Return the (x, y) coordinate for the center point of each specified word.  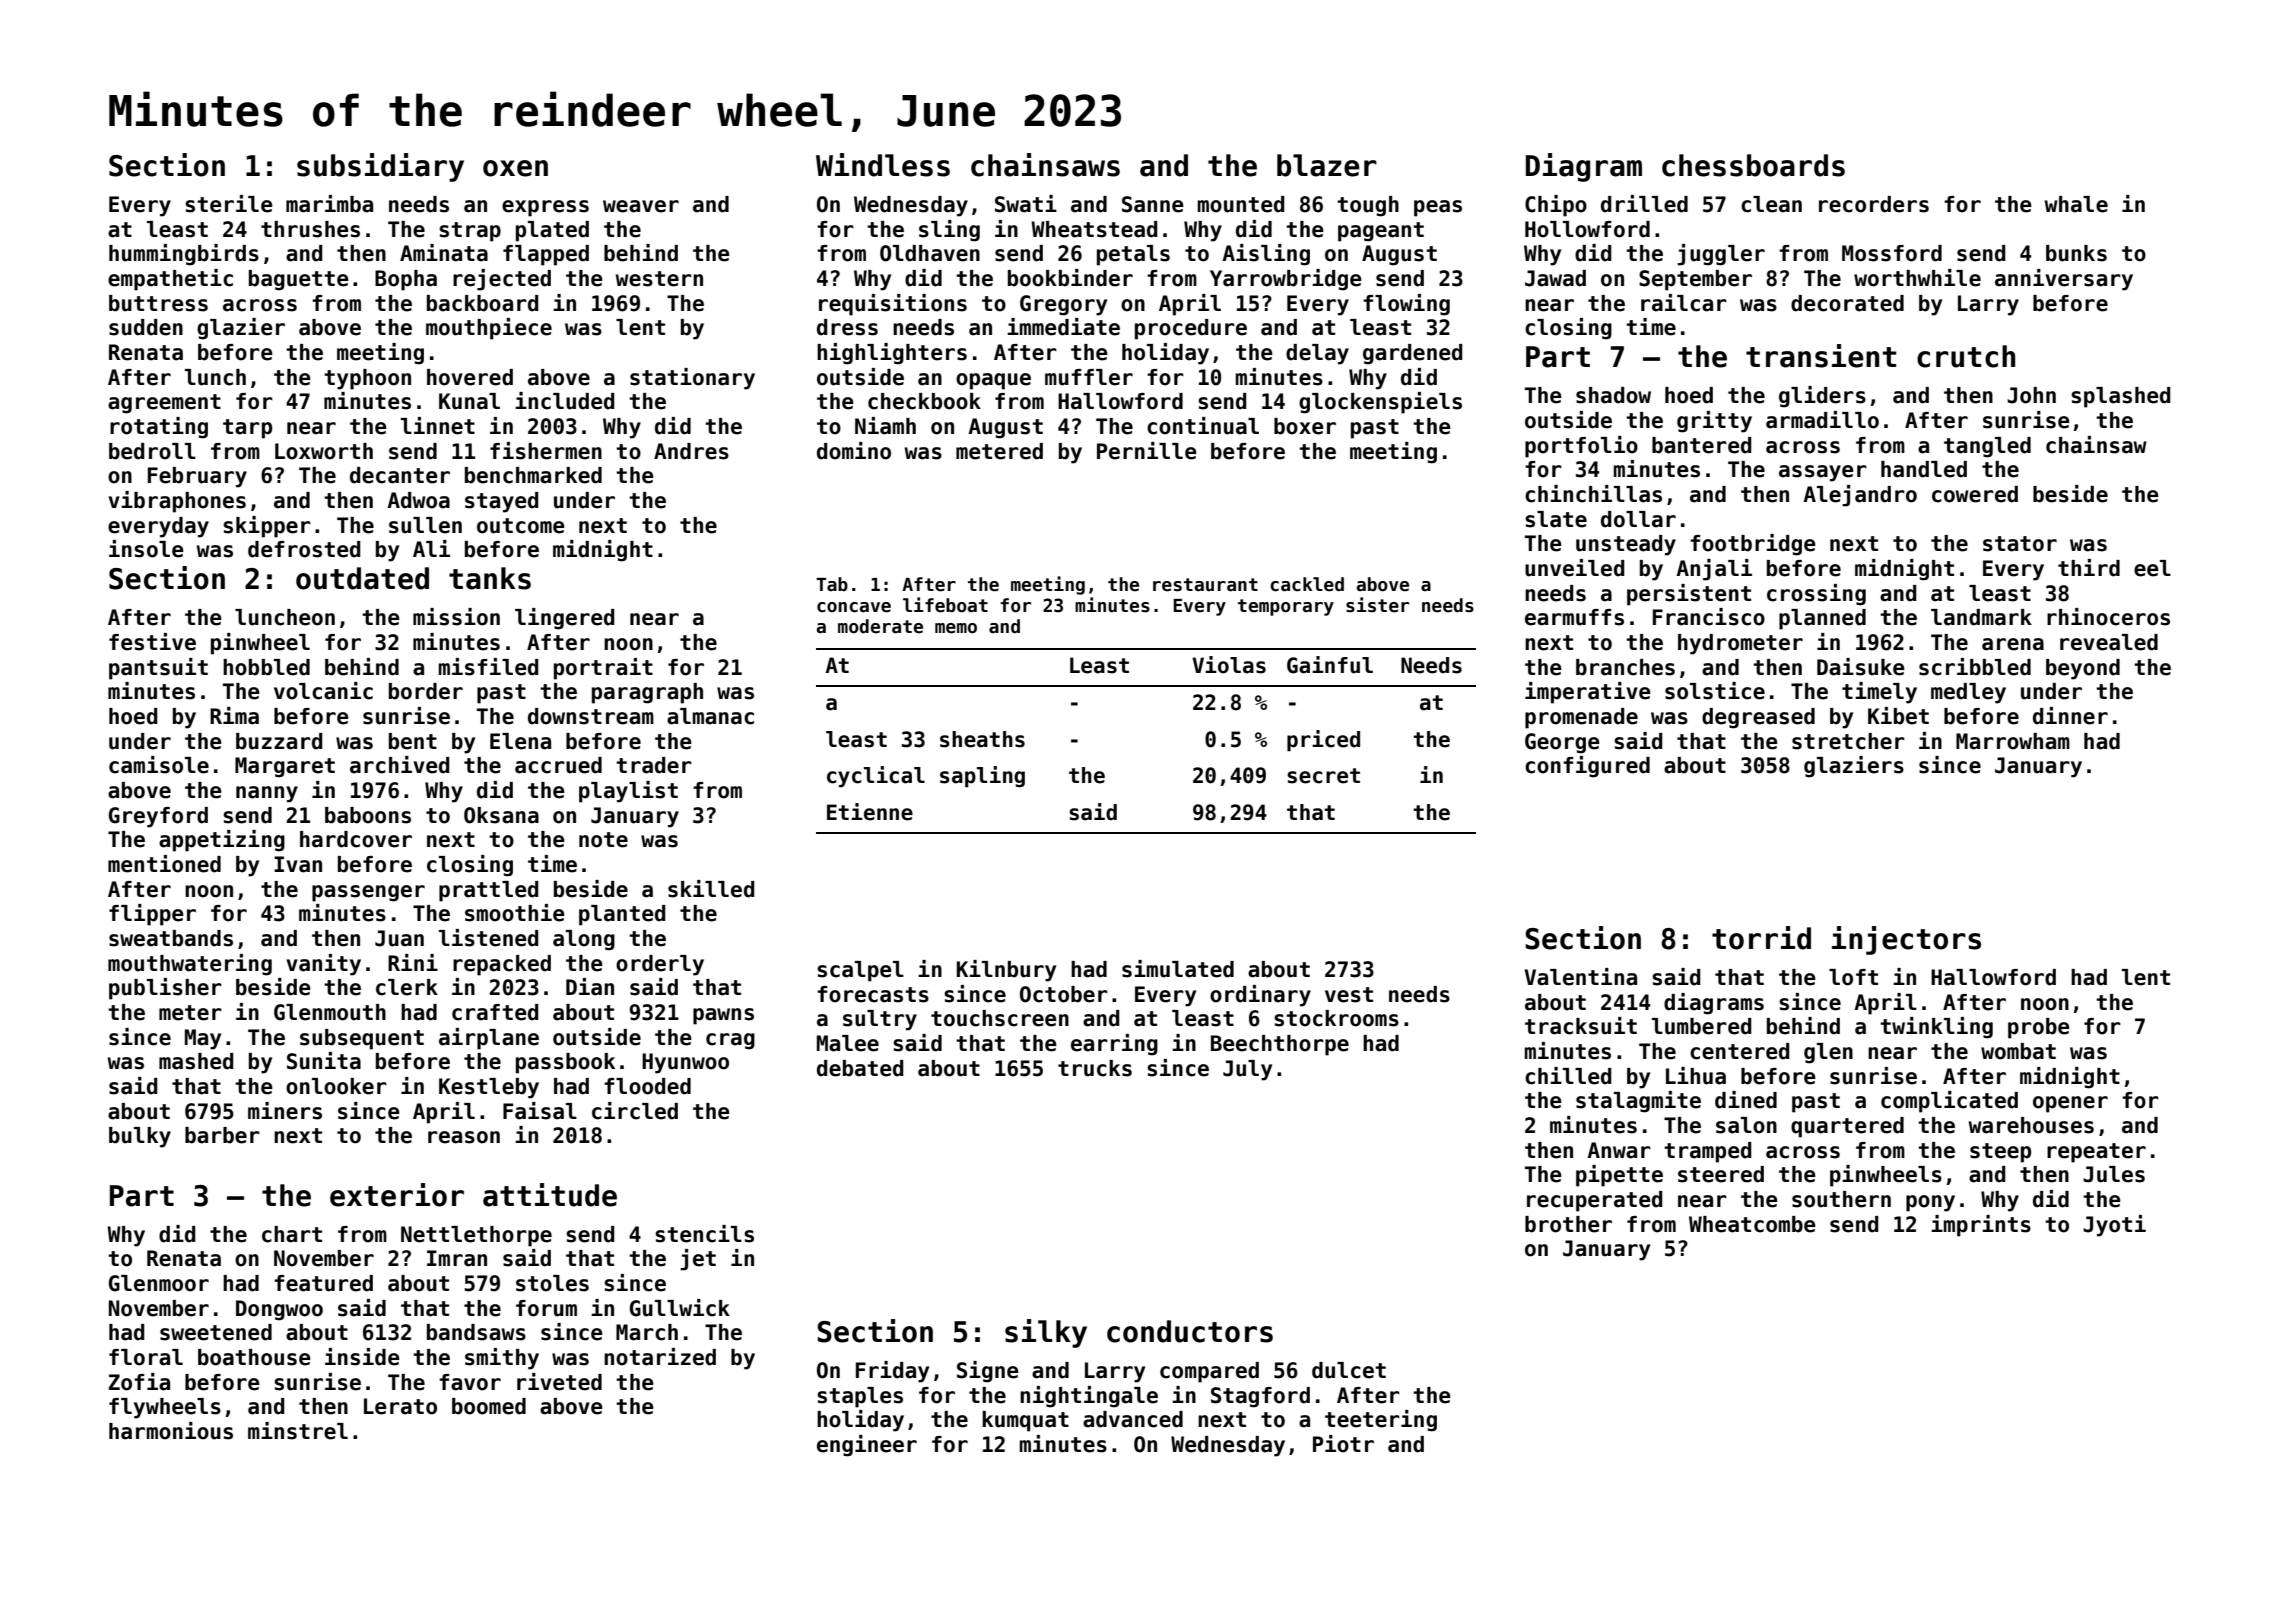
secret (1323, 776)
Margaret (285, 767)
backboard (483, 303)
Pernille (1147, 451)
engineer (867, 1446)
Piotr (1343, 1444)
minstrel (298, 1431)
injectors (1906, 940)
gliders (1822, 397)
